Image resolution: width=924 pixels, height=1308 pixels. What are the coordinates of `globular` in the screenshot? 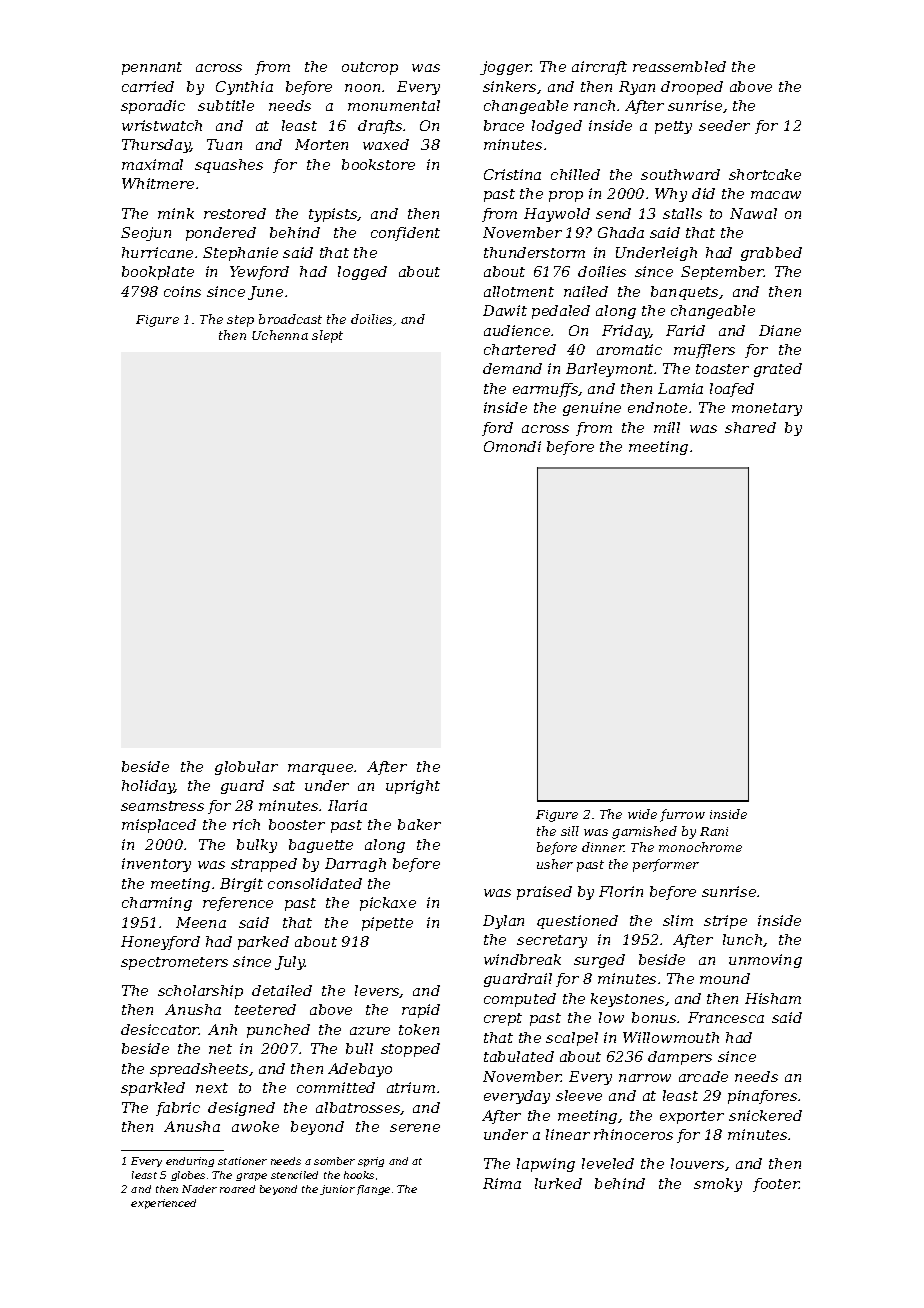 It's located at (246, 768).
